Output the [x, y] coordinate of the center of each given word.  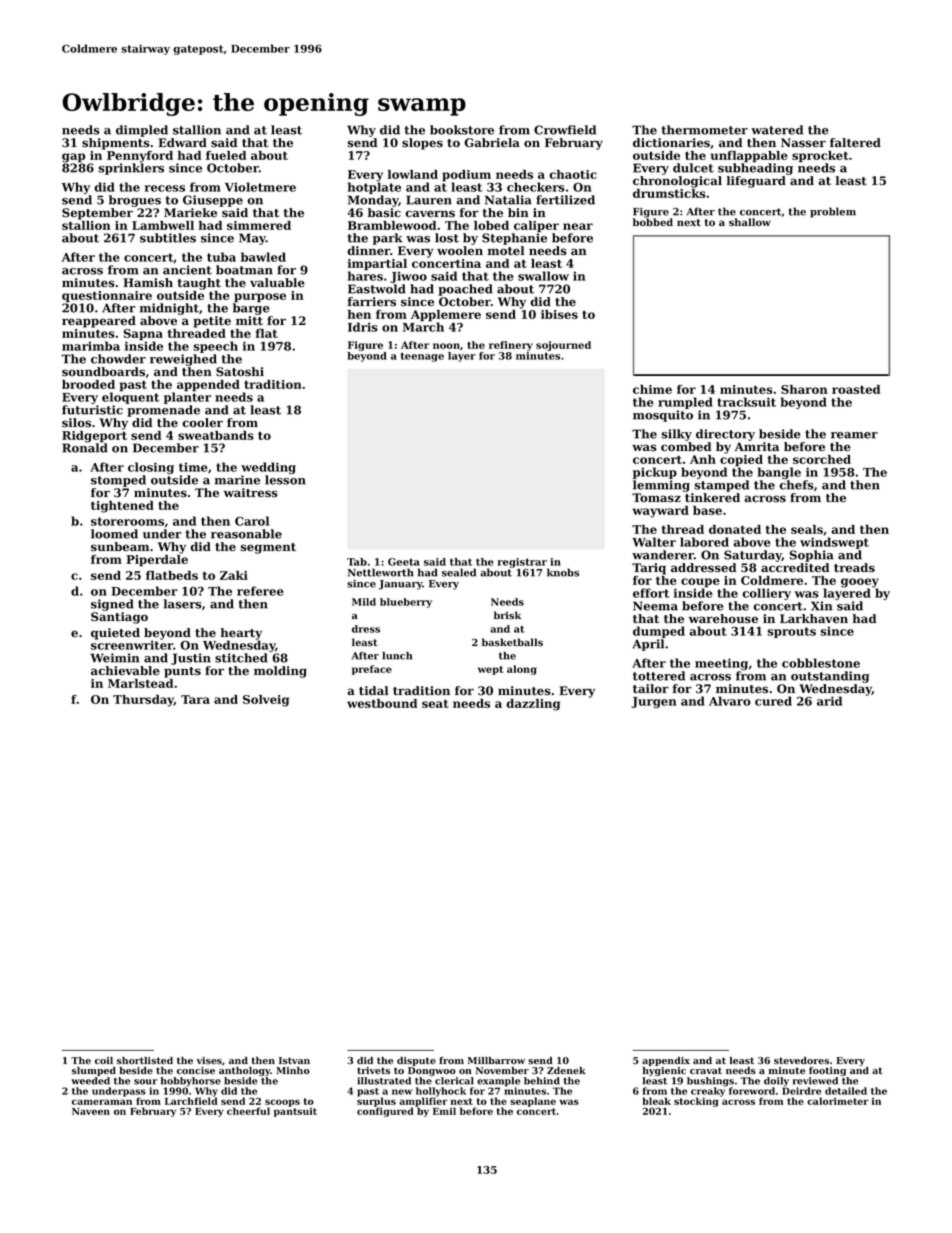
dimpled [142, 131]
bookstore [462, 130]
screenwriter [132, 645]
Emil [444, 1111]
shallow [750, 222]
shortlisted [145, 1060]
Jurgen [653, 702]
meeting [721, 664]
